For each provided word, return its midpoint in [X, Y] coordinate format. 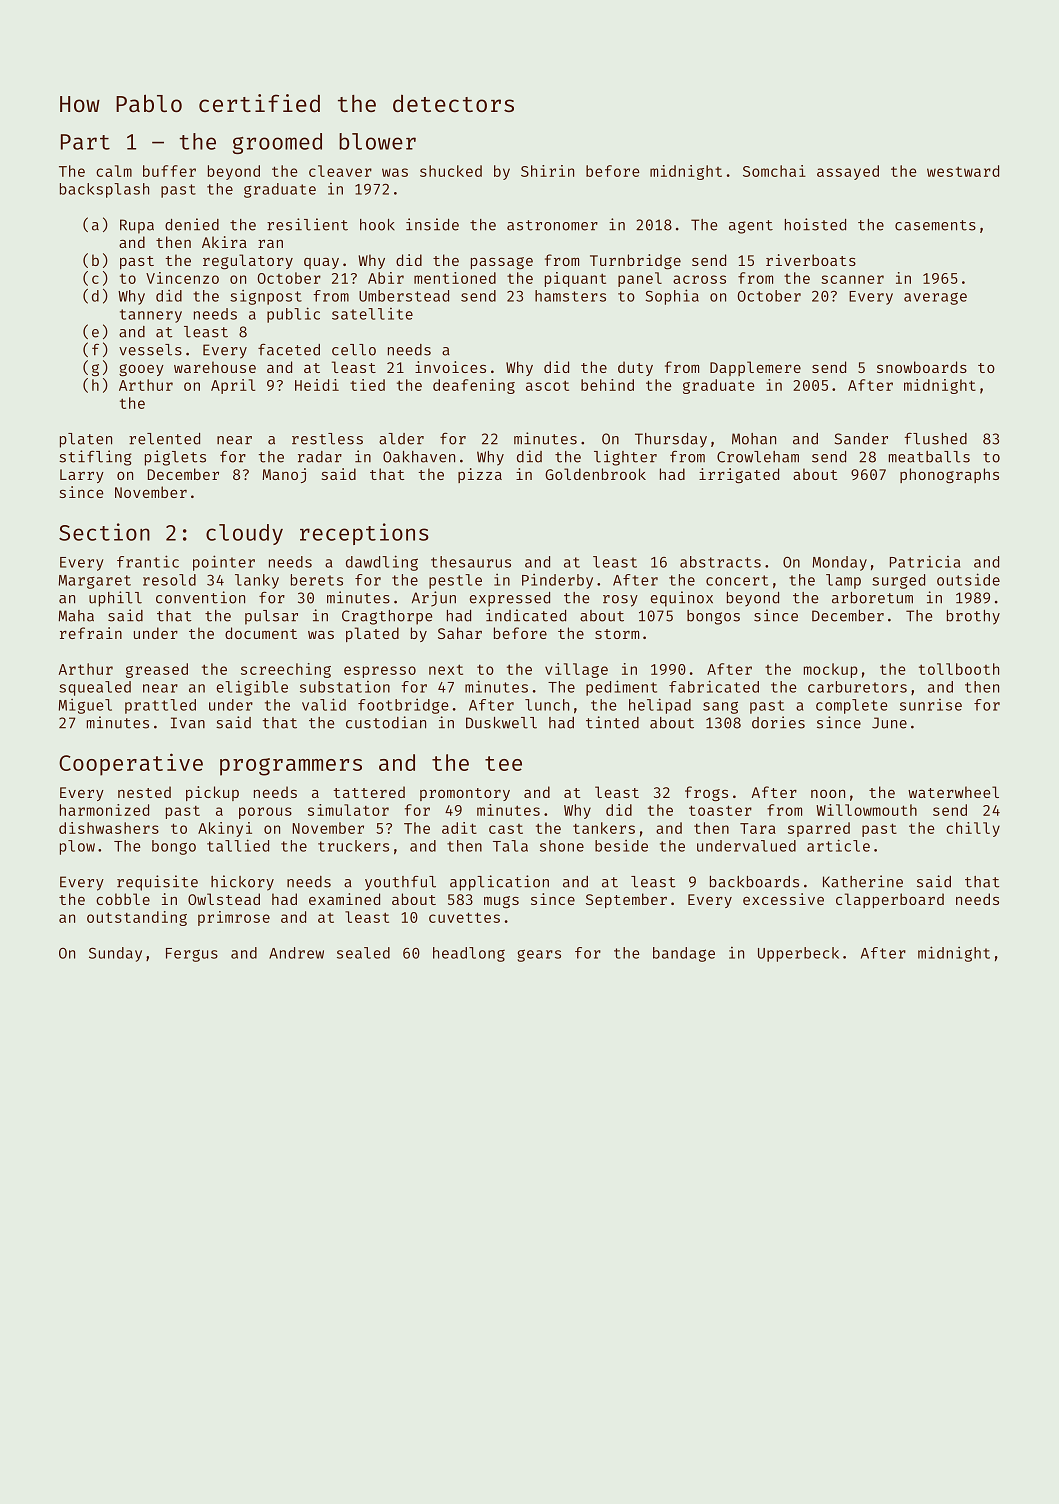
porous [265, 813]
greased [157, 670]
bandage [684, 954]
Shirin [547, 171]
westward [963, 171]
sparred [819, 829]
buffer [169, 171]
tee [503, 763]
